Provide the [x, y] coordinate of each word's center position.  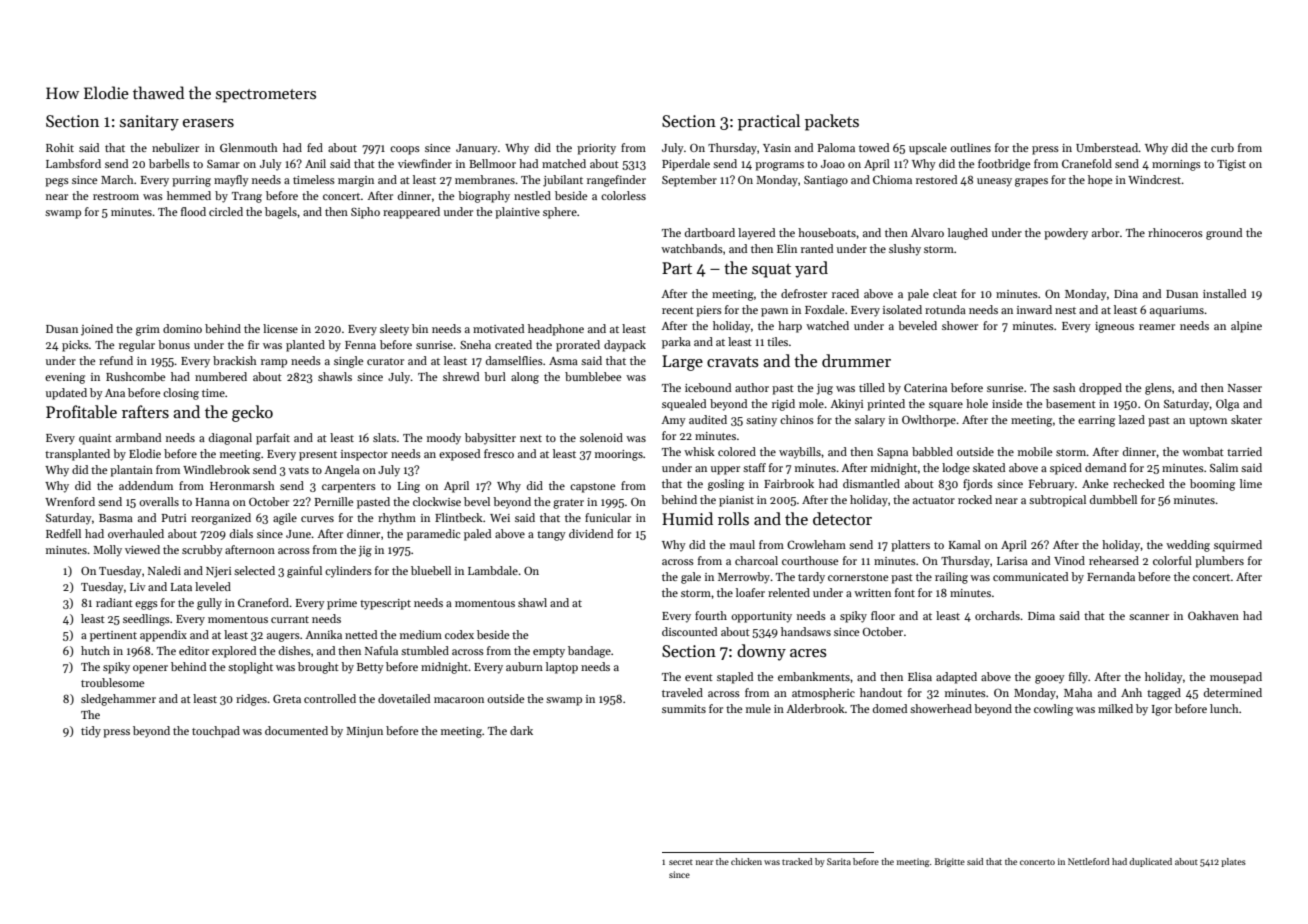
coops [405, 150]
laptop [562, 668]
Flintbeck [459, 517]
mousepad [1236, 678]
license [280, 328]
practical [769, 122]
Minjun [364, 732]
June [298, 534]
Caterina [925, 387]
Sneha [475, 344]
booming [1212, 485]
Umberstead [1107, 147]
